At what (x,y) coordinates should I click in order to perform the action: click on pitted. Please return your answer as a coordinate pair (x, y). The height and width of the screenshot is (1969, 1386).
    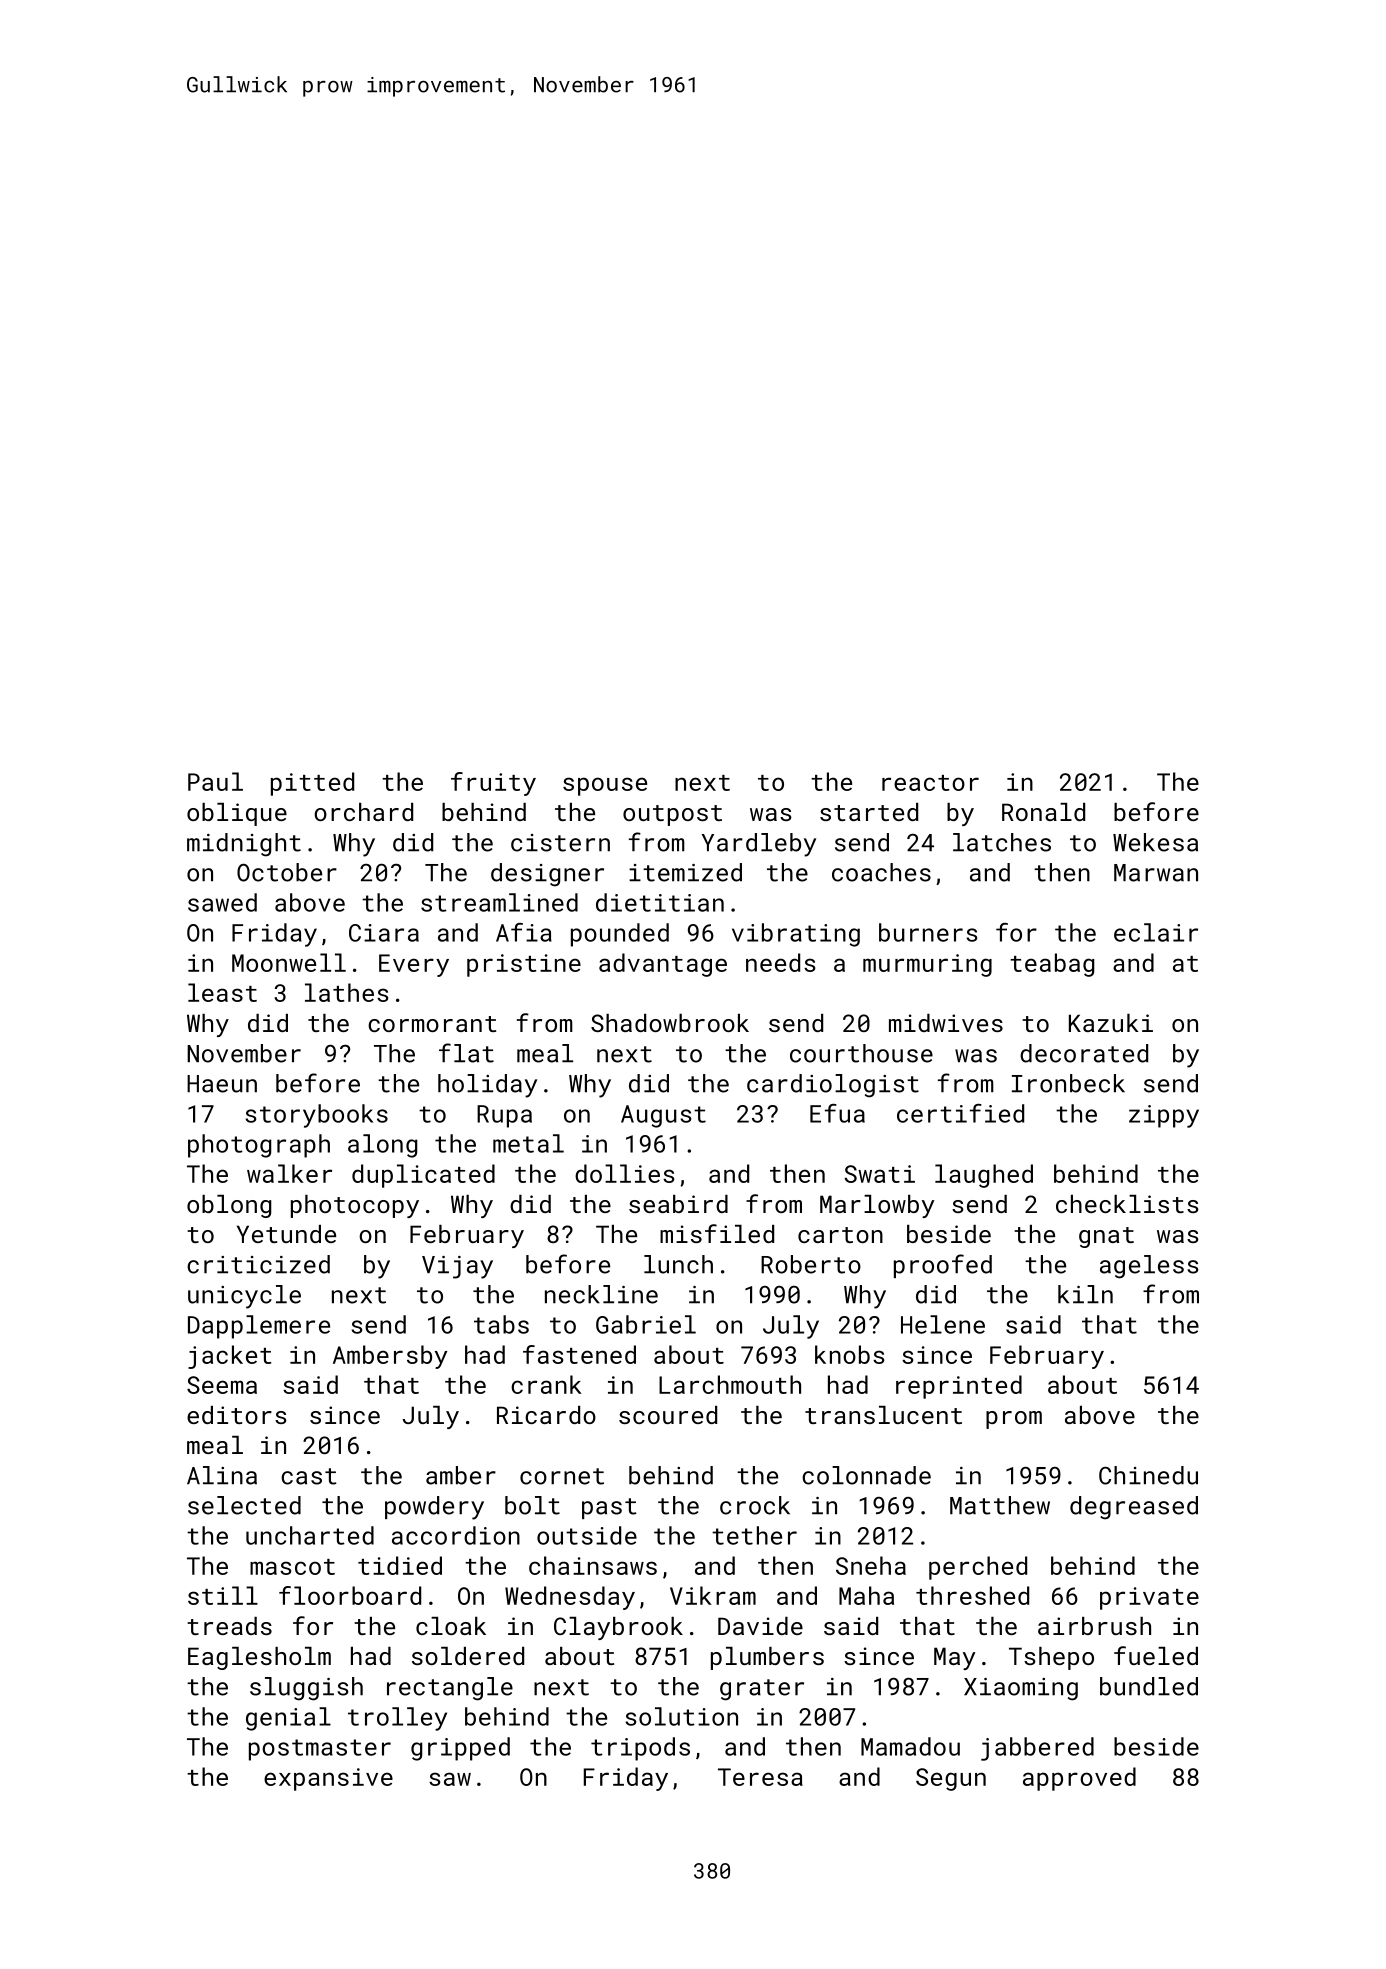
    Looking at the image, I should click on (312, 784).
